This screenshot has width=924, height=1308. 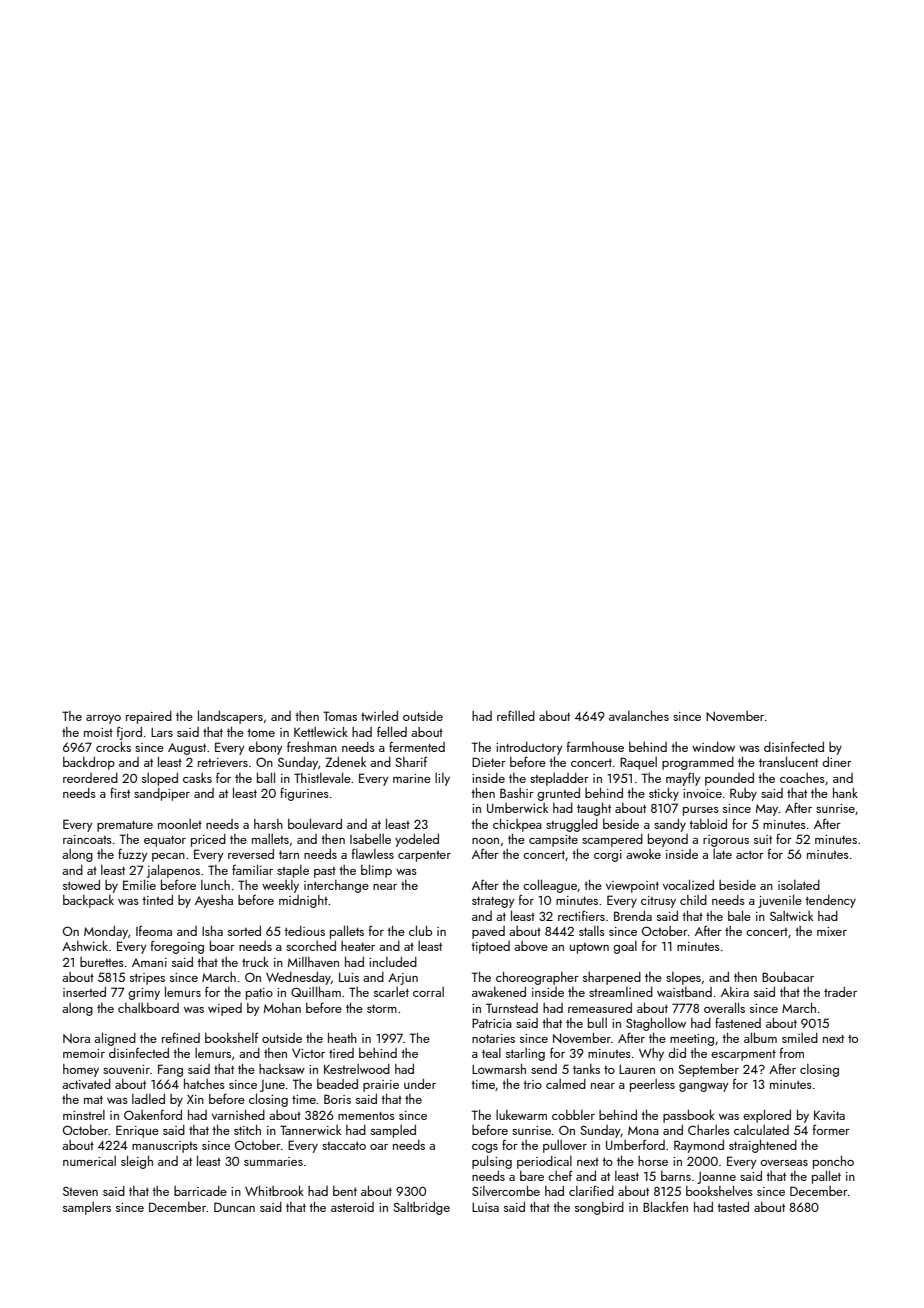 What do you see at coordinates (120, 792) in the screenshot?
I see `first` at bounding box center [120, 792].
